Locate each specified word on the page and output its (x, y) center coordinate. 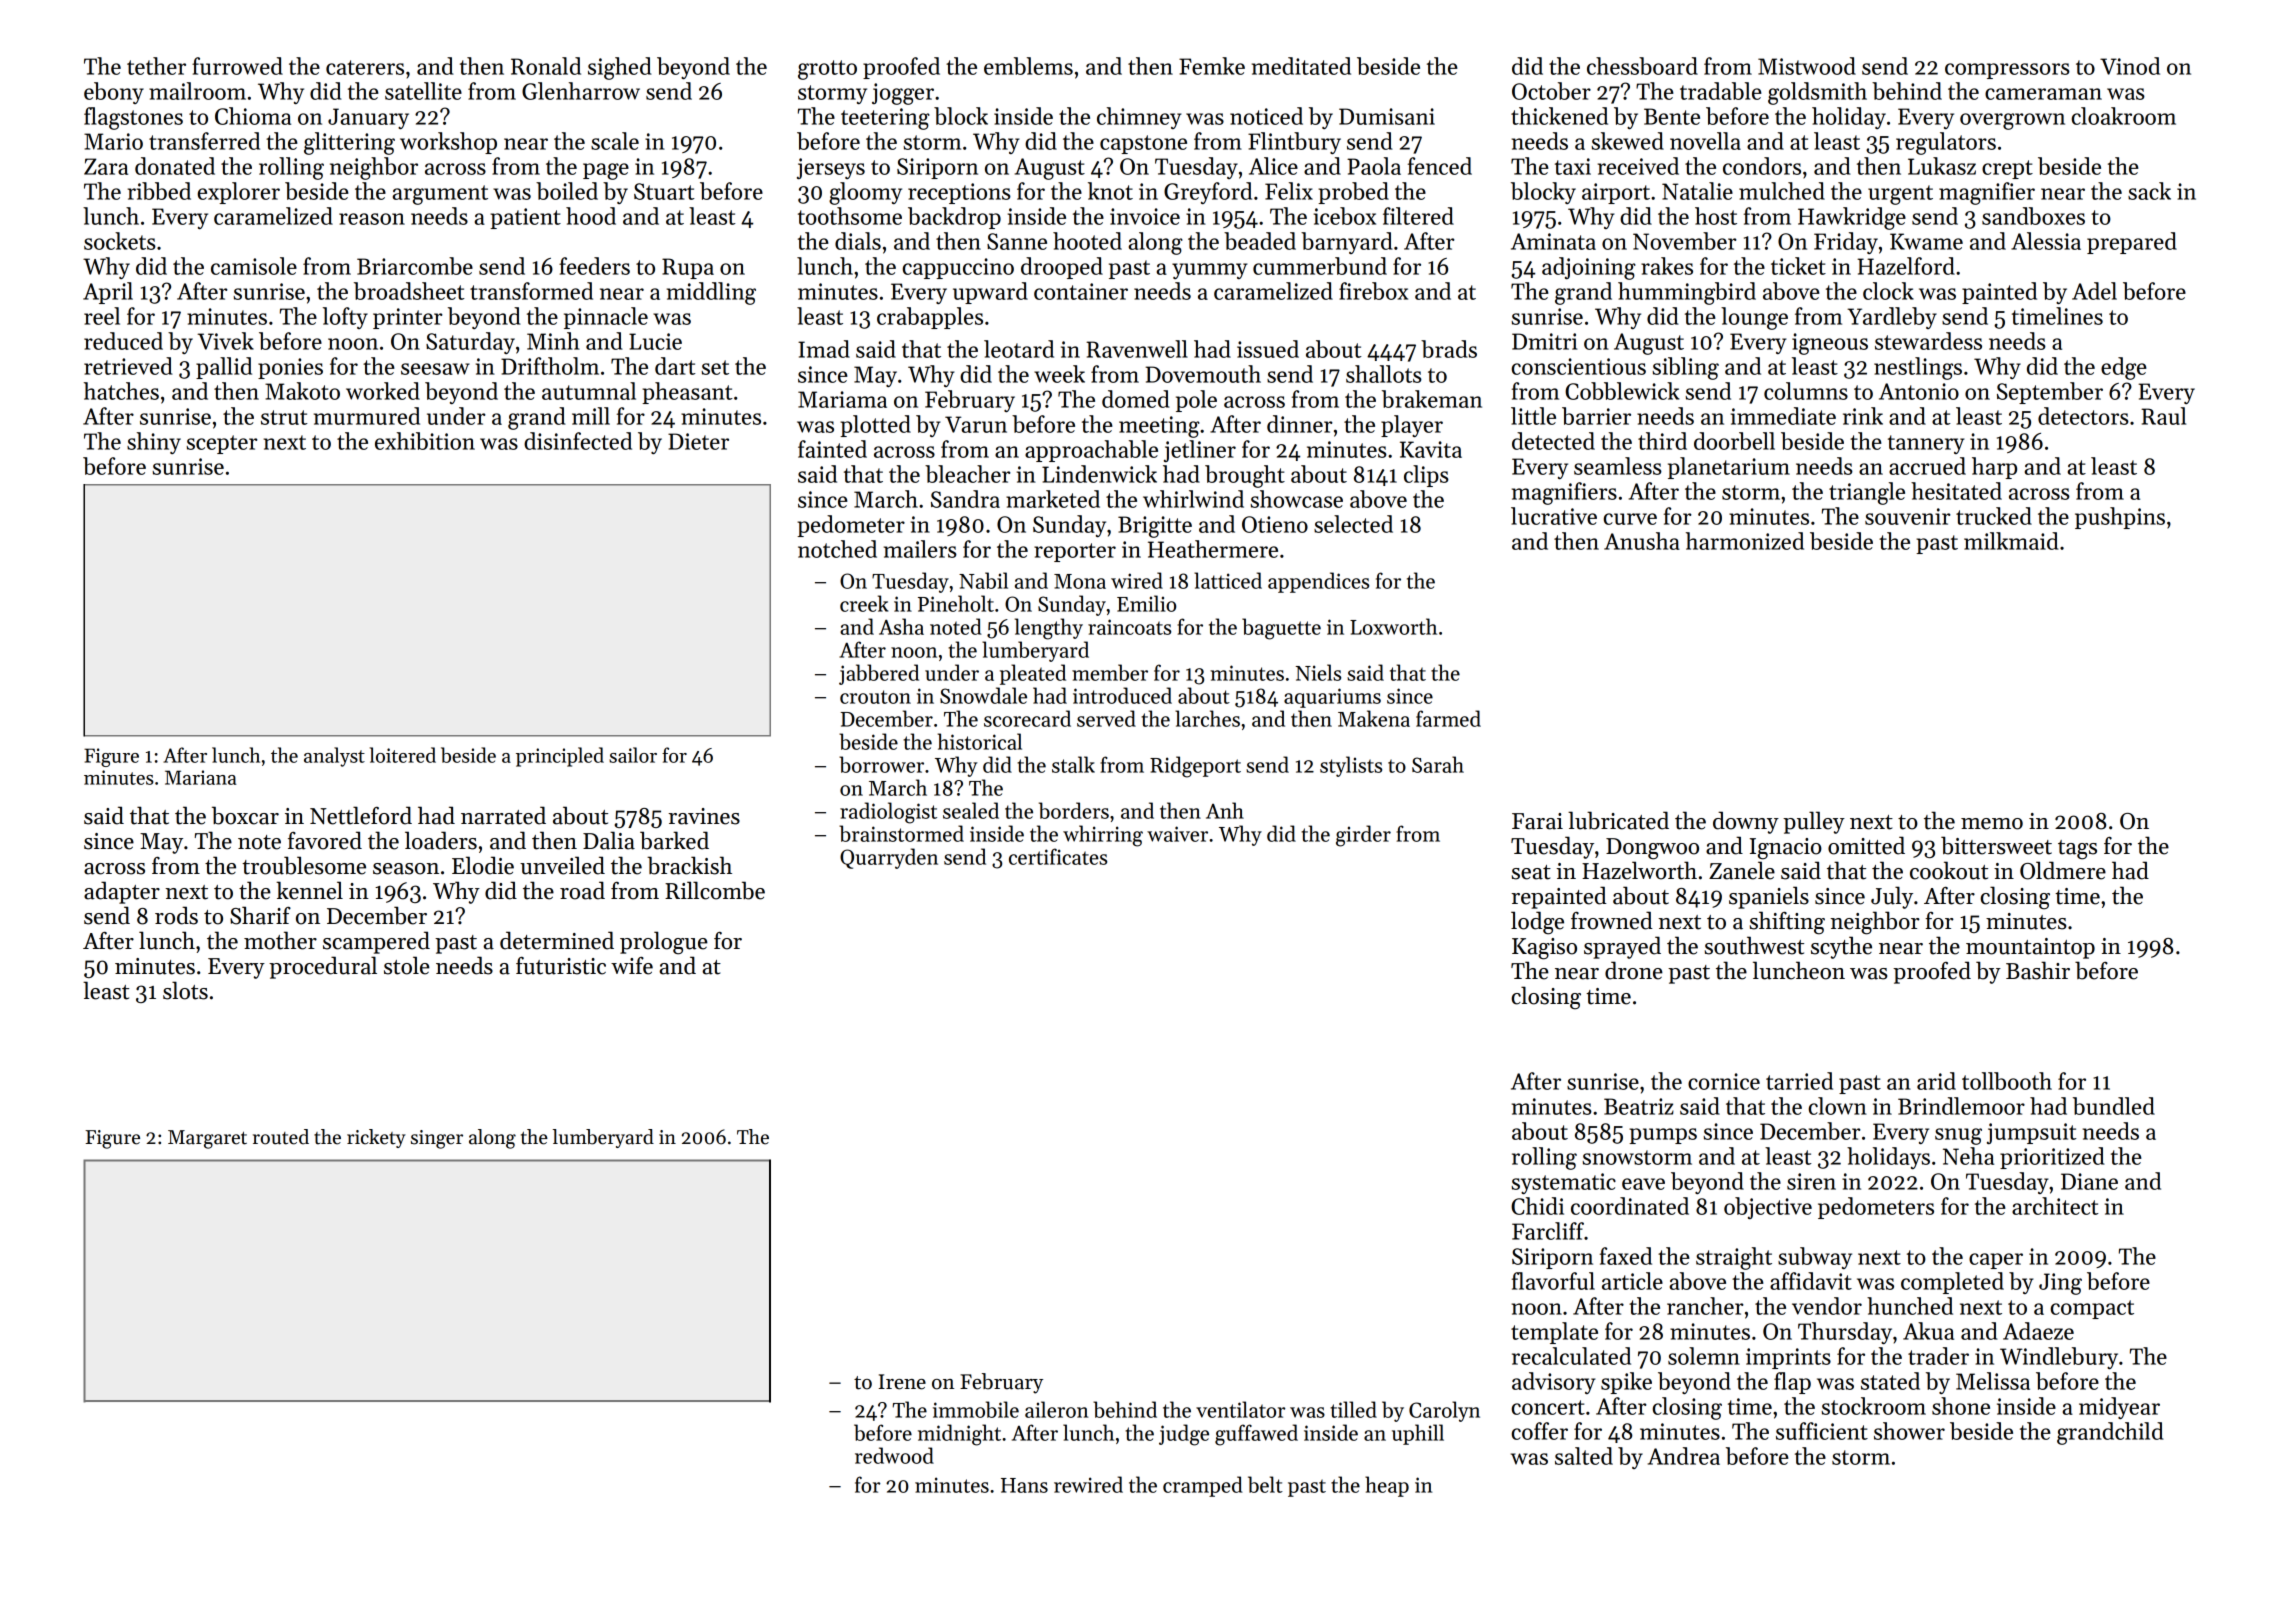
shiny (154, 443)
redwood (894, 1455)
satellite (423, 91)
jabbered (879, 674)
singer (437, 1139)
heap (1387, 1486)
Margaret (207, 1139)
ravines (704, 816)
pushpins (2120, 518)
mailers (920, 549)
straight (1734, 1258)
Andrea (1684, 1456)
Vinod (2130, 66)
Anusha (1642, 541)
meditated (1301, 66)
